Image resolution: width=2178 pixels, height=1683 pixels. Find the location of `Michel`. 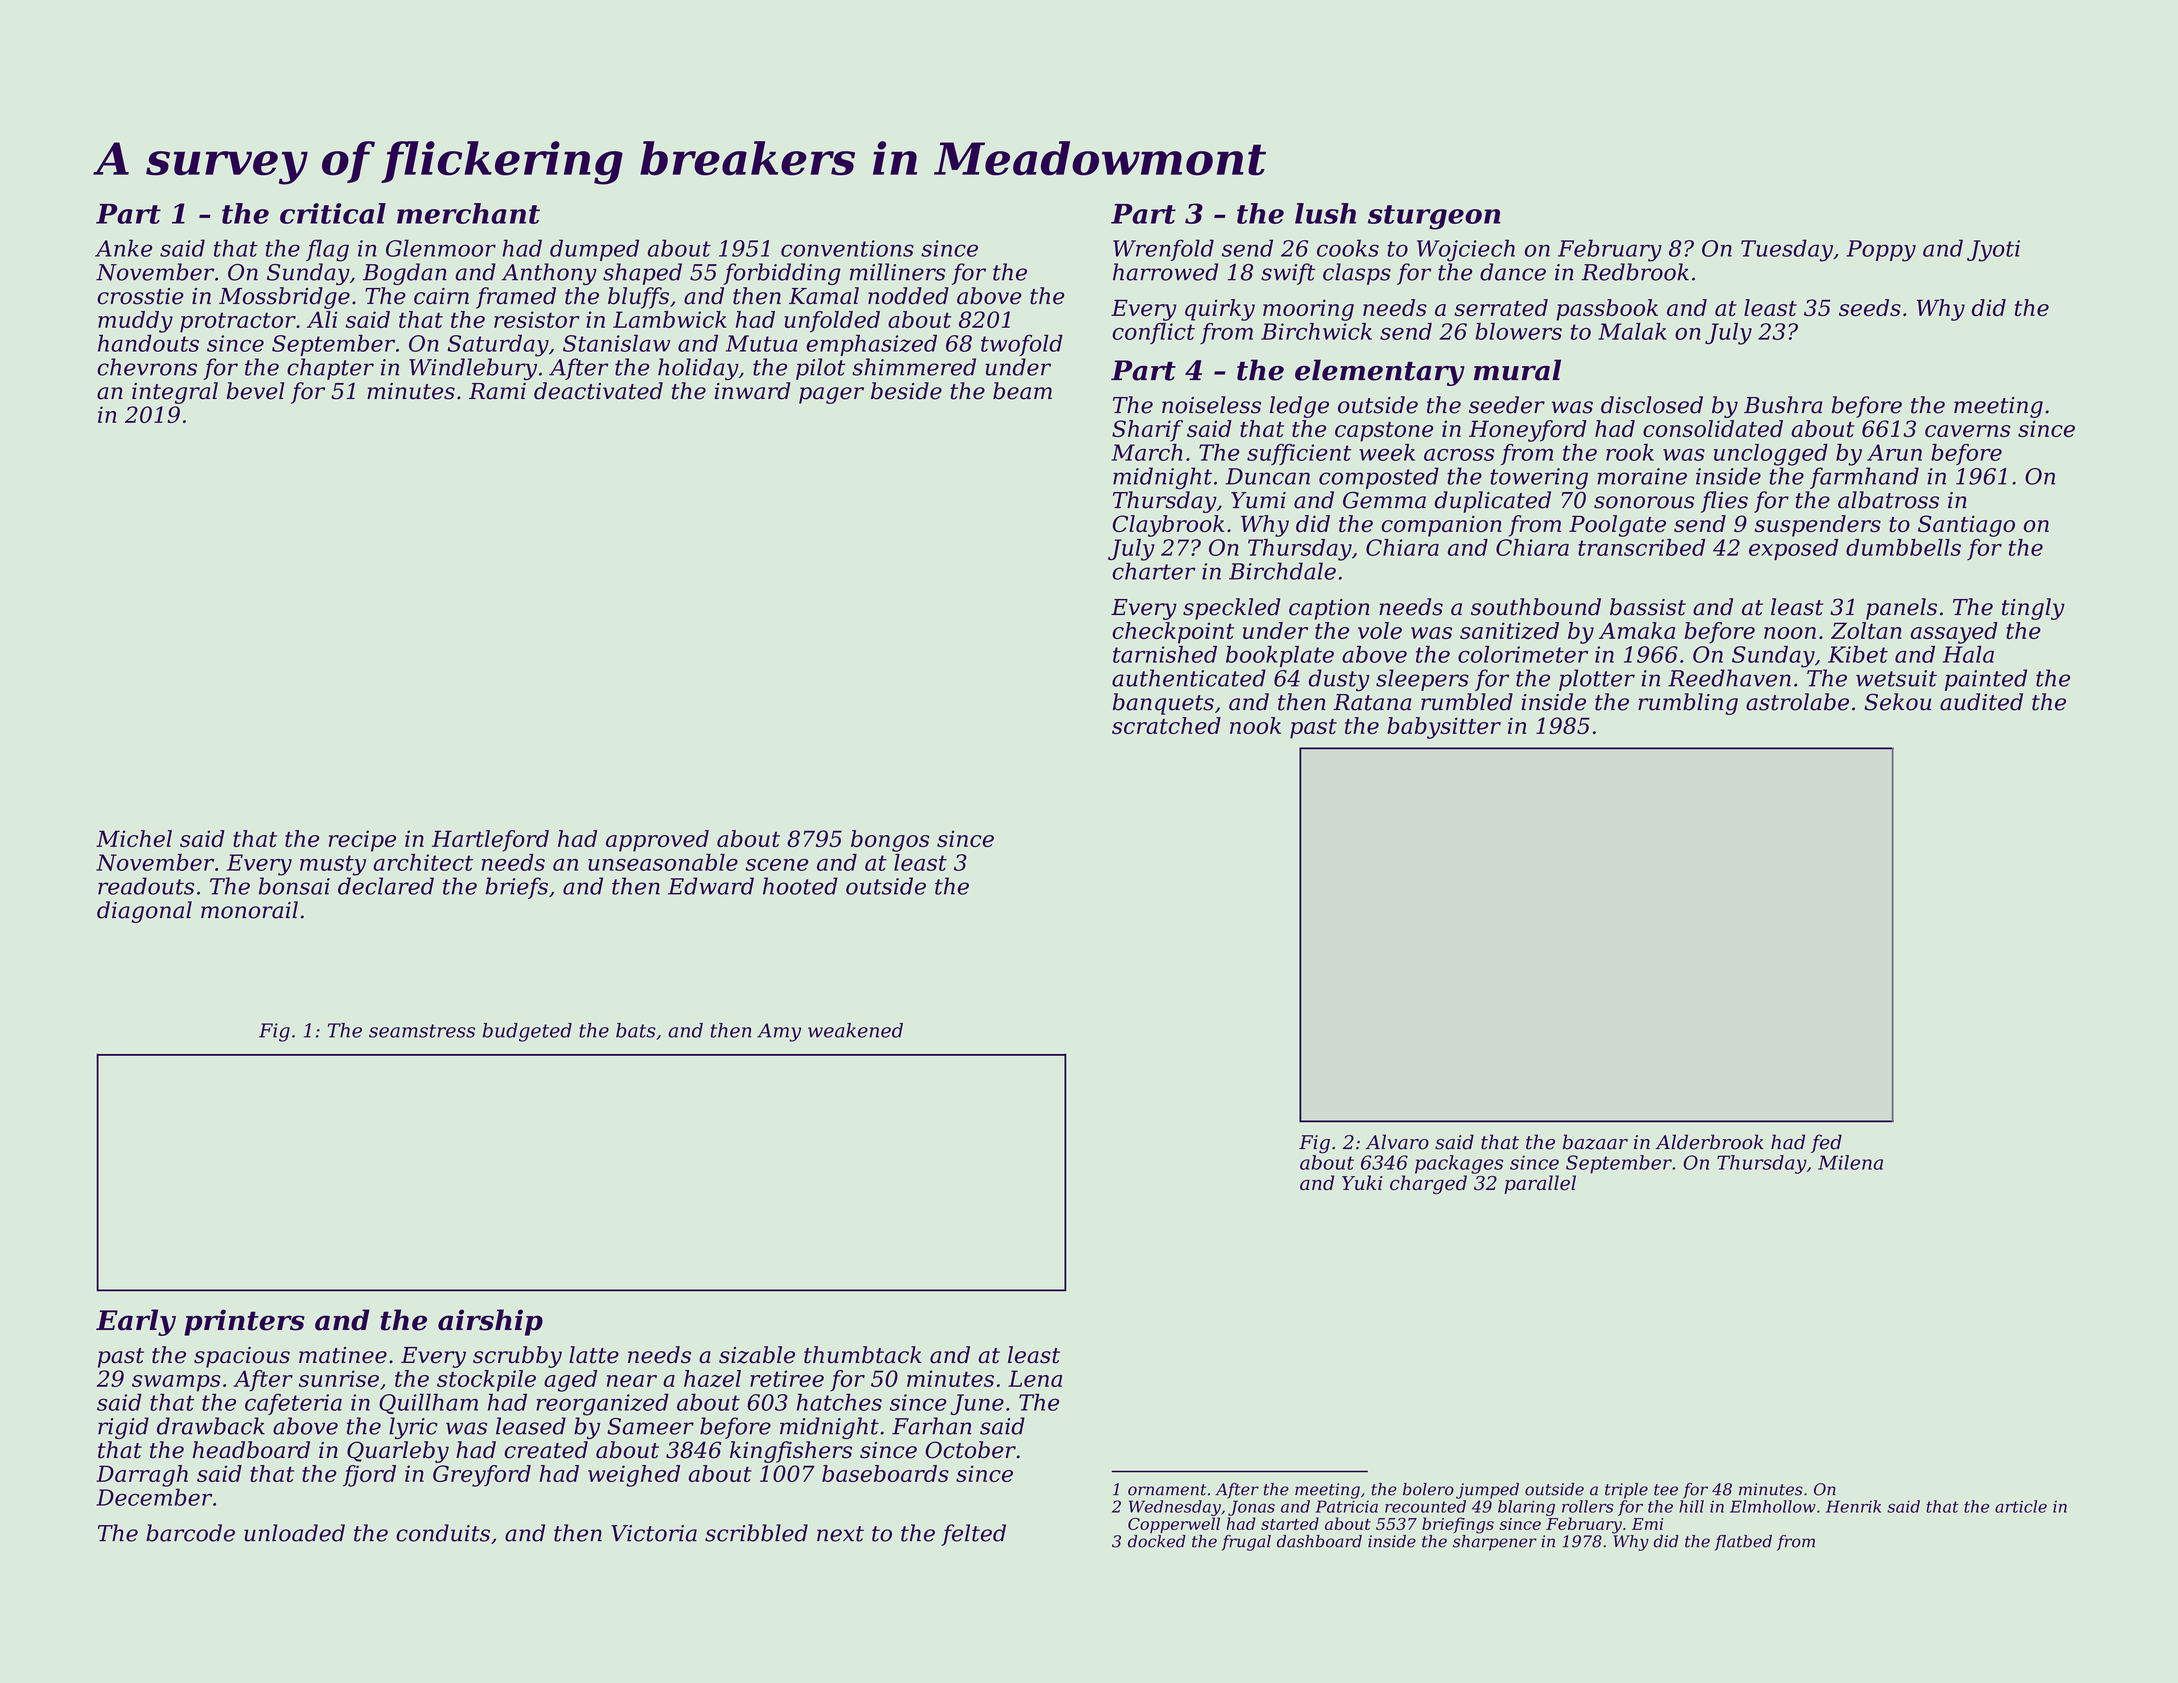

Michel is located at coordinates (134, 838).
